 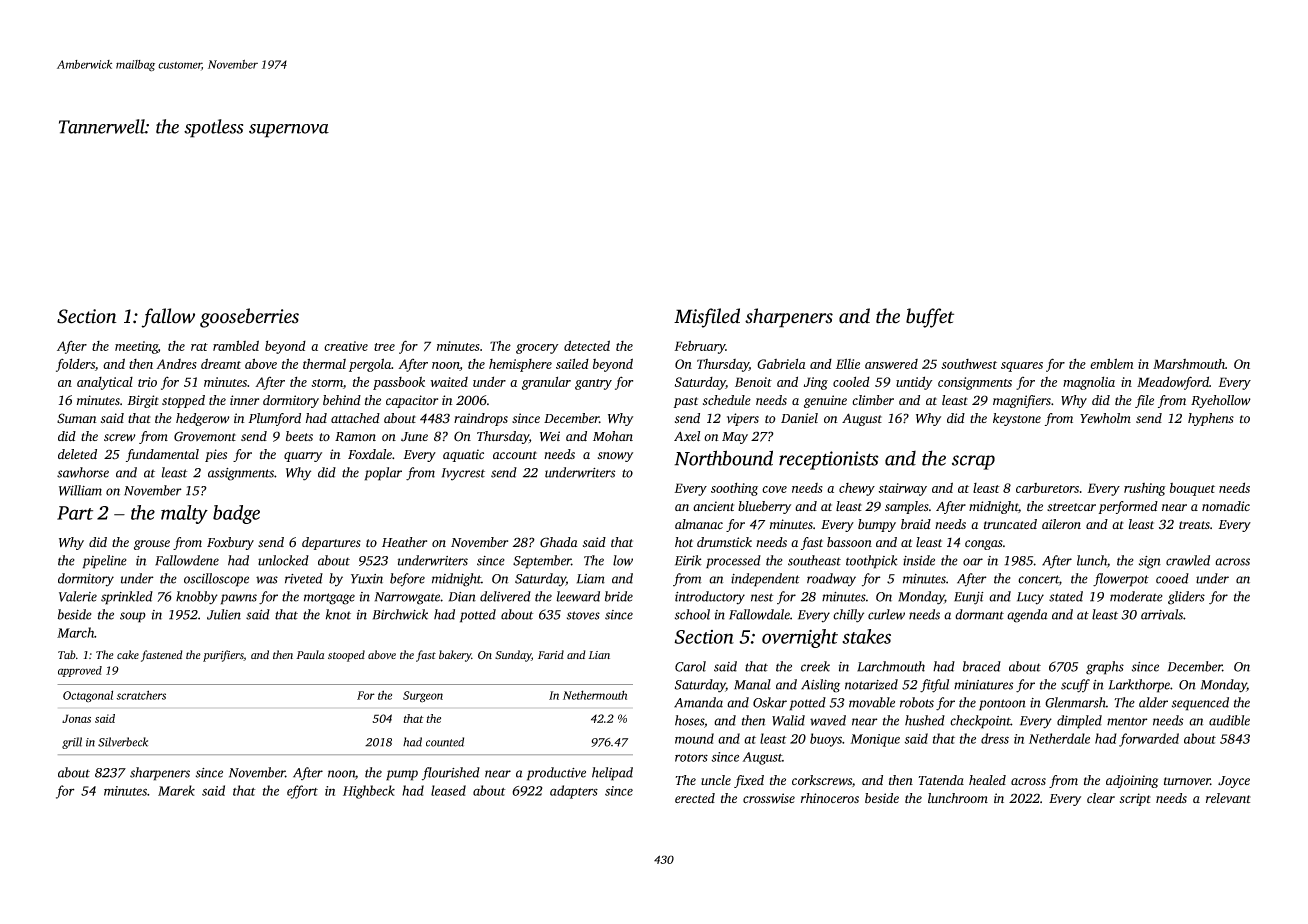 I want to click on vipers, so click(x=743, y=419).
